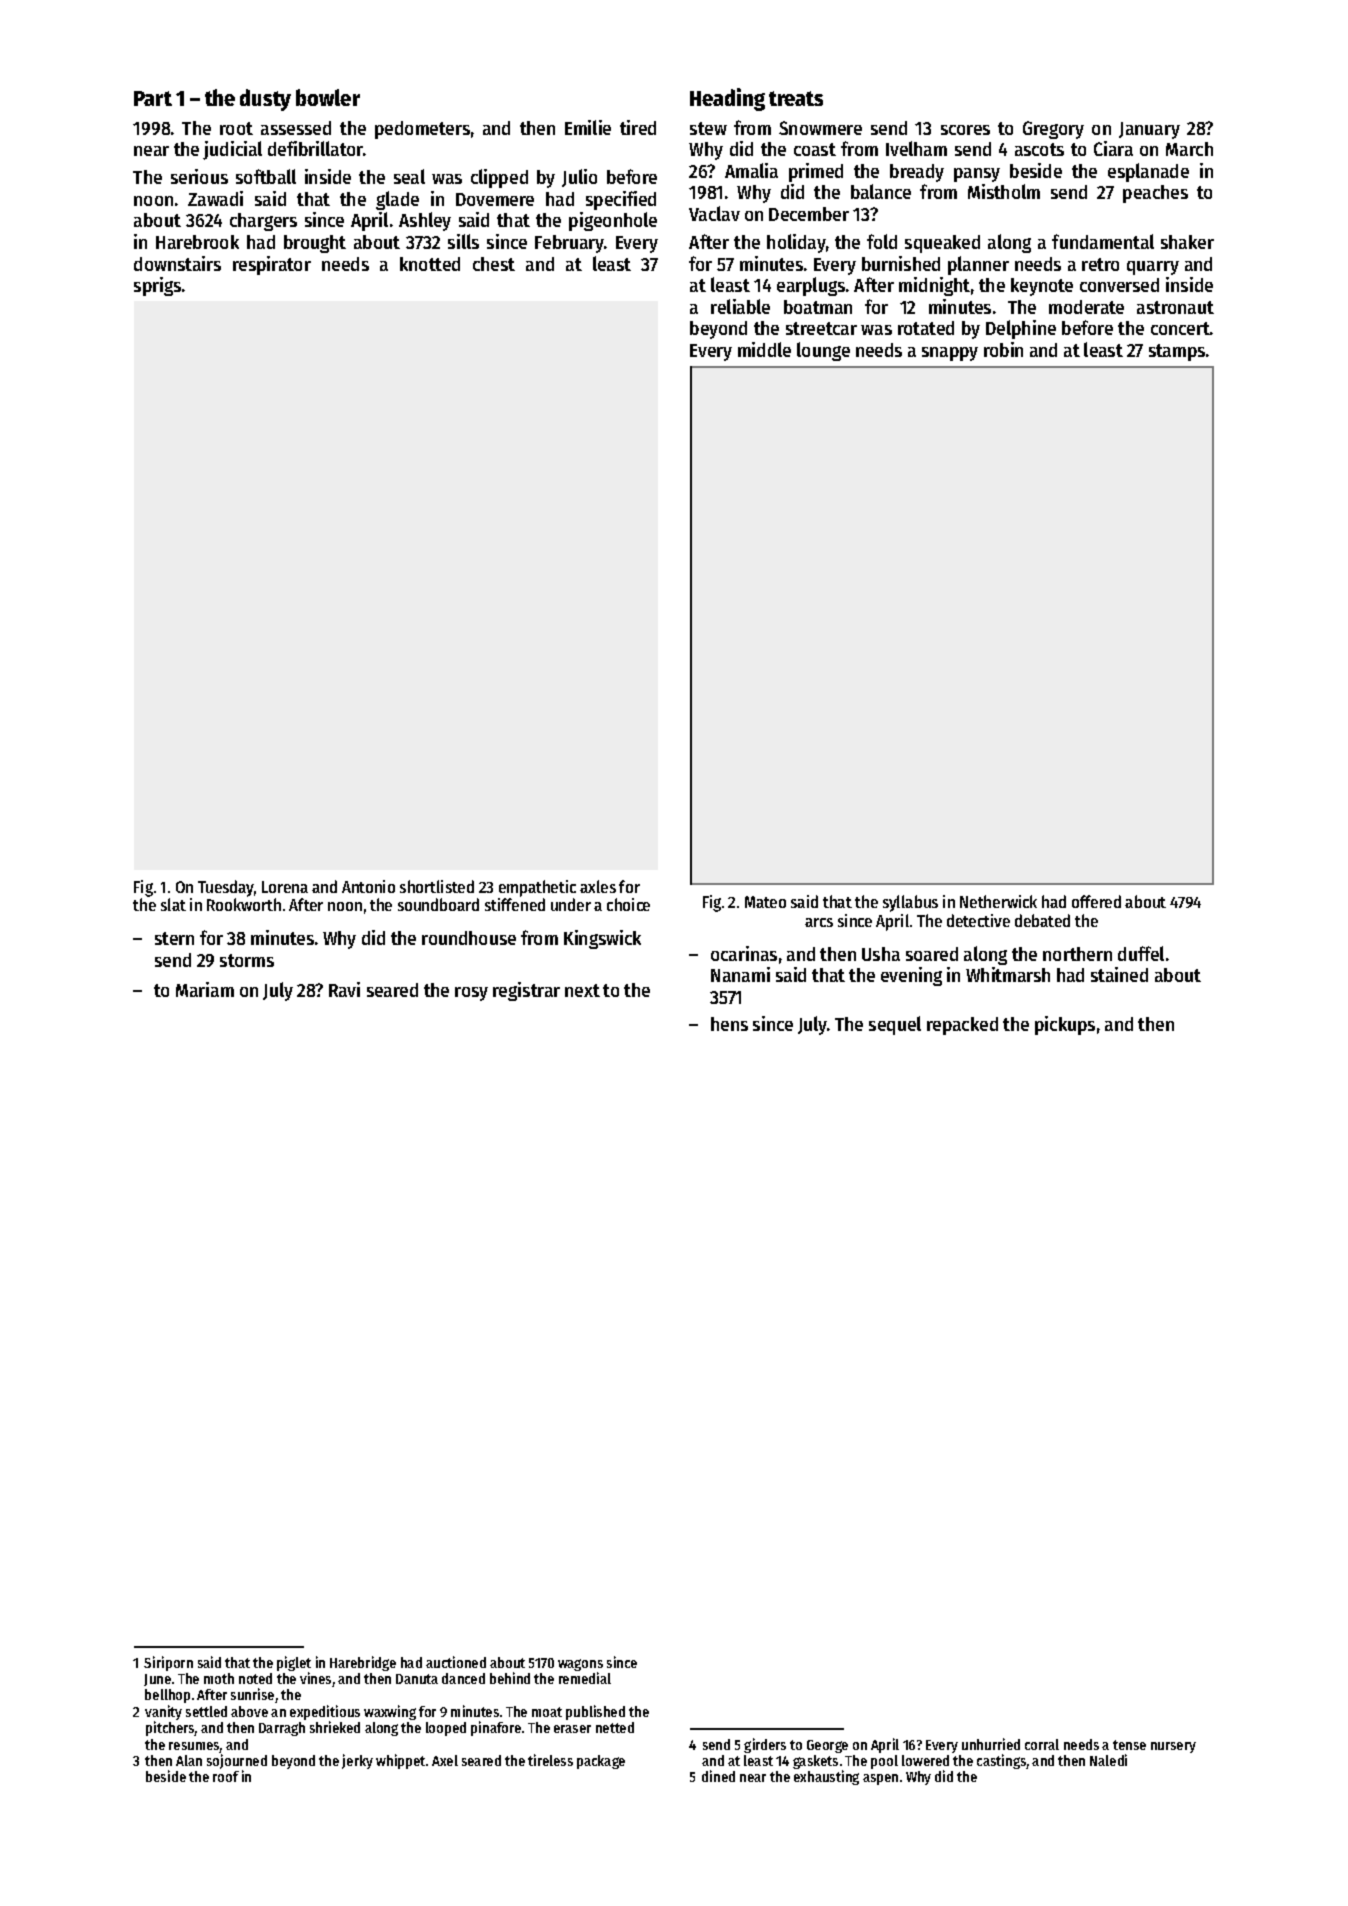 This page has width=1348, height=1906. What do you see at coordinates (1129, 1745) in the page?
I see `tense` at bounding box center [1129, 1745].
